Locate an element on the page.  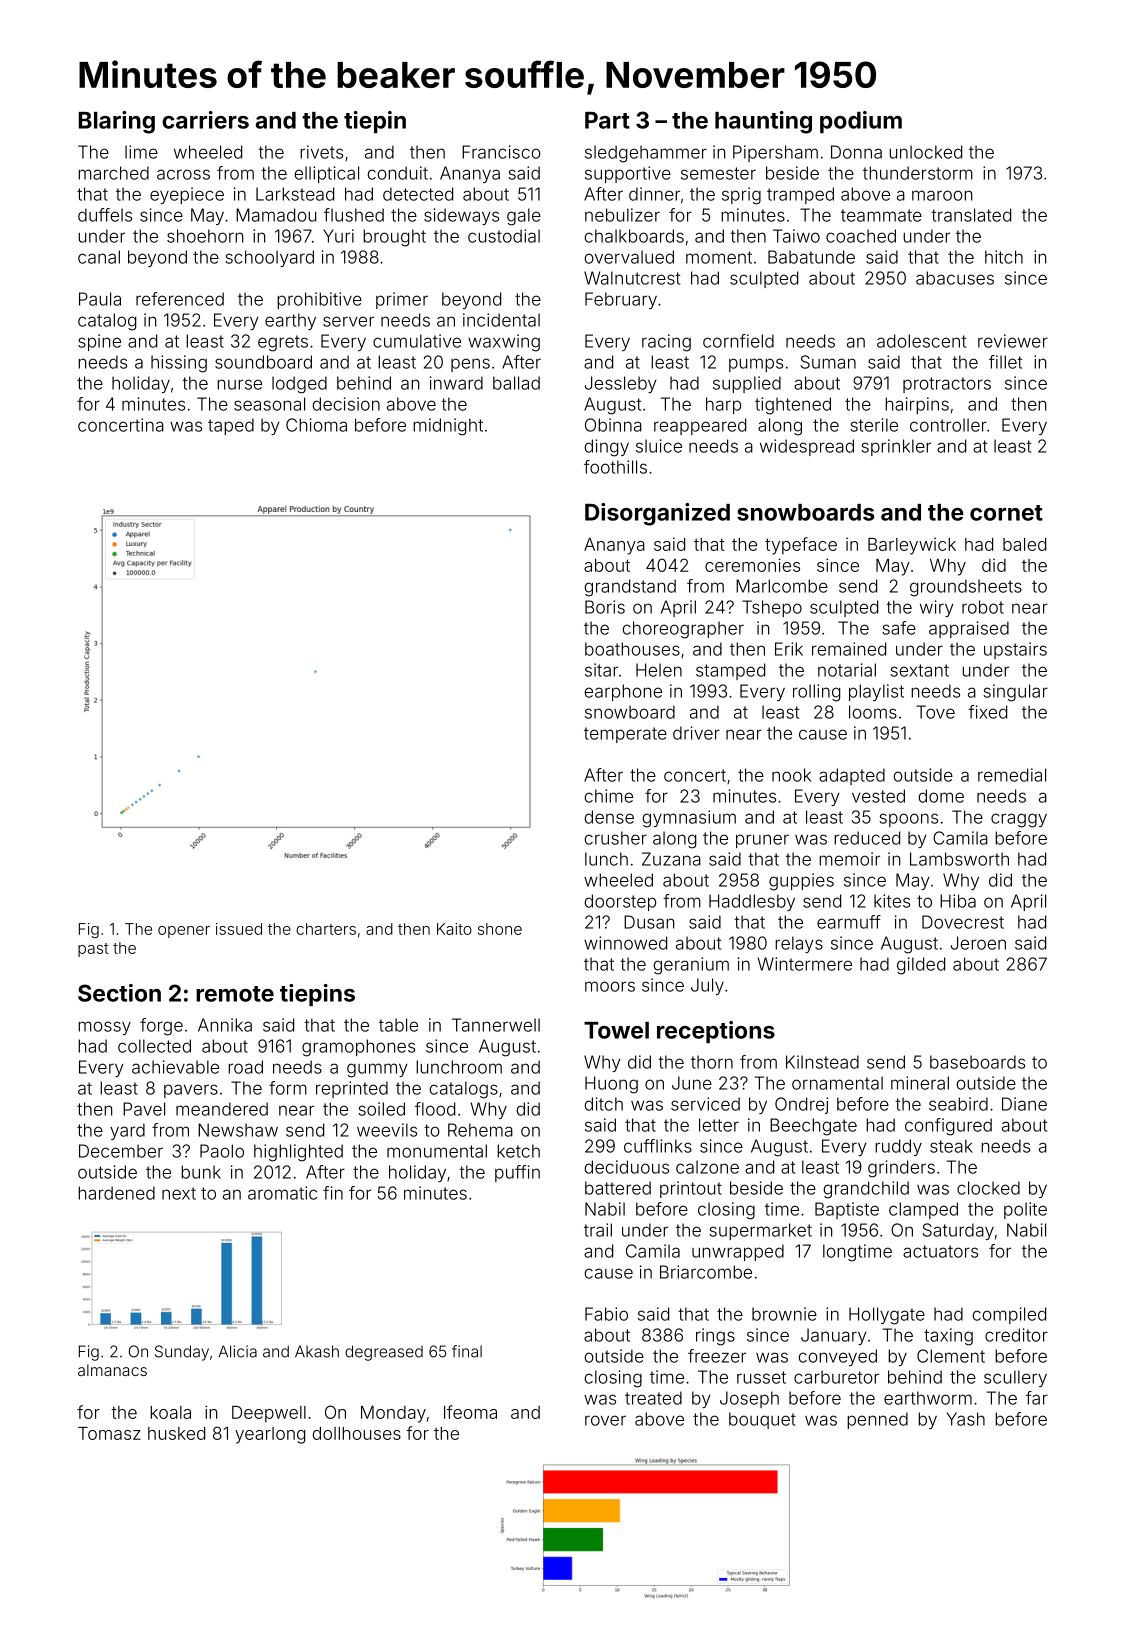
polite is located at coordinates (1025, 1210).
